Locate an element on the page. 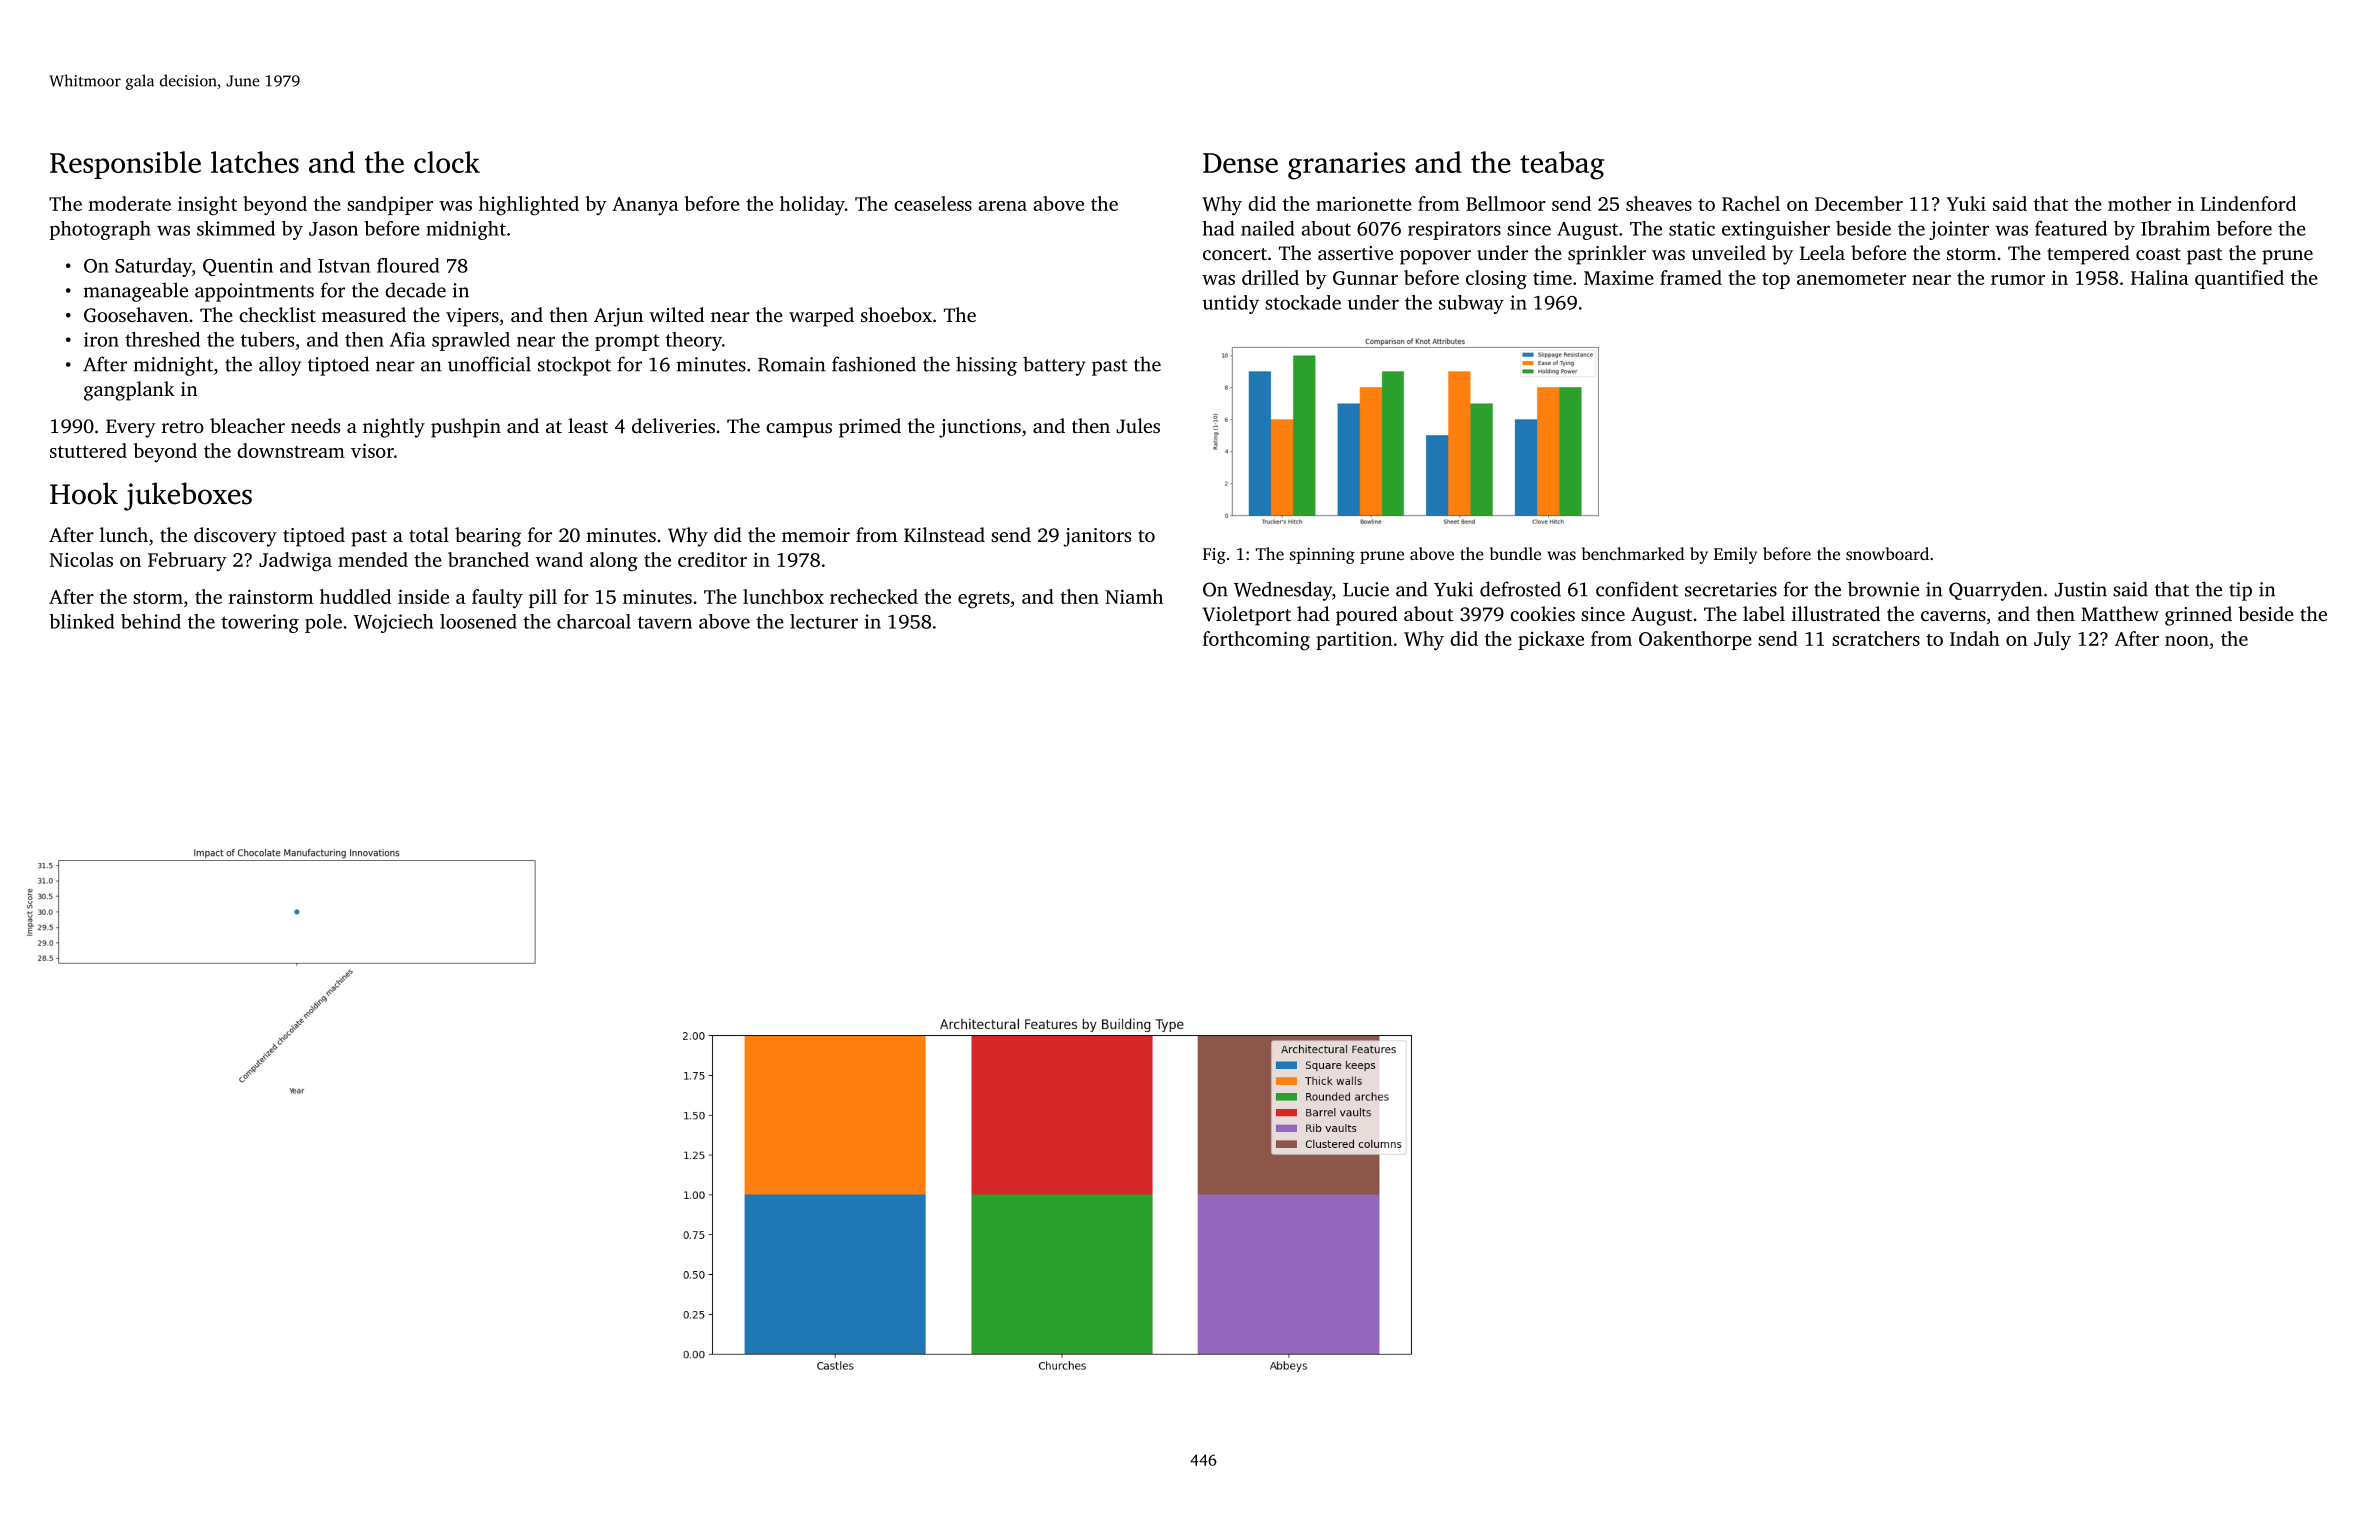 This image has width=2380, height=1540. Dense is located at coordinates (1240, 163).
